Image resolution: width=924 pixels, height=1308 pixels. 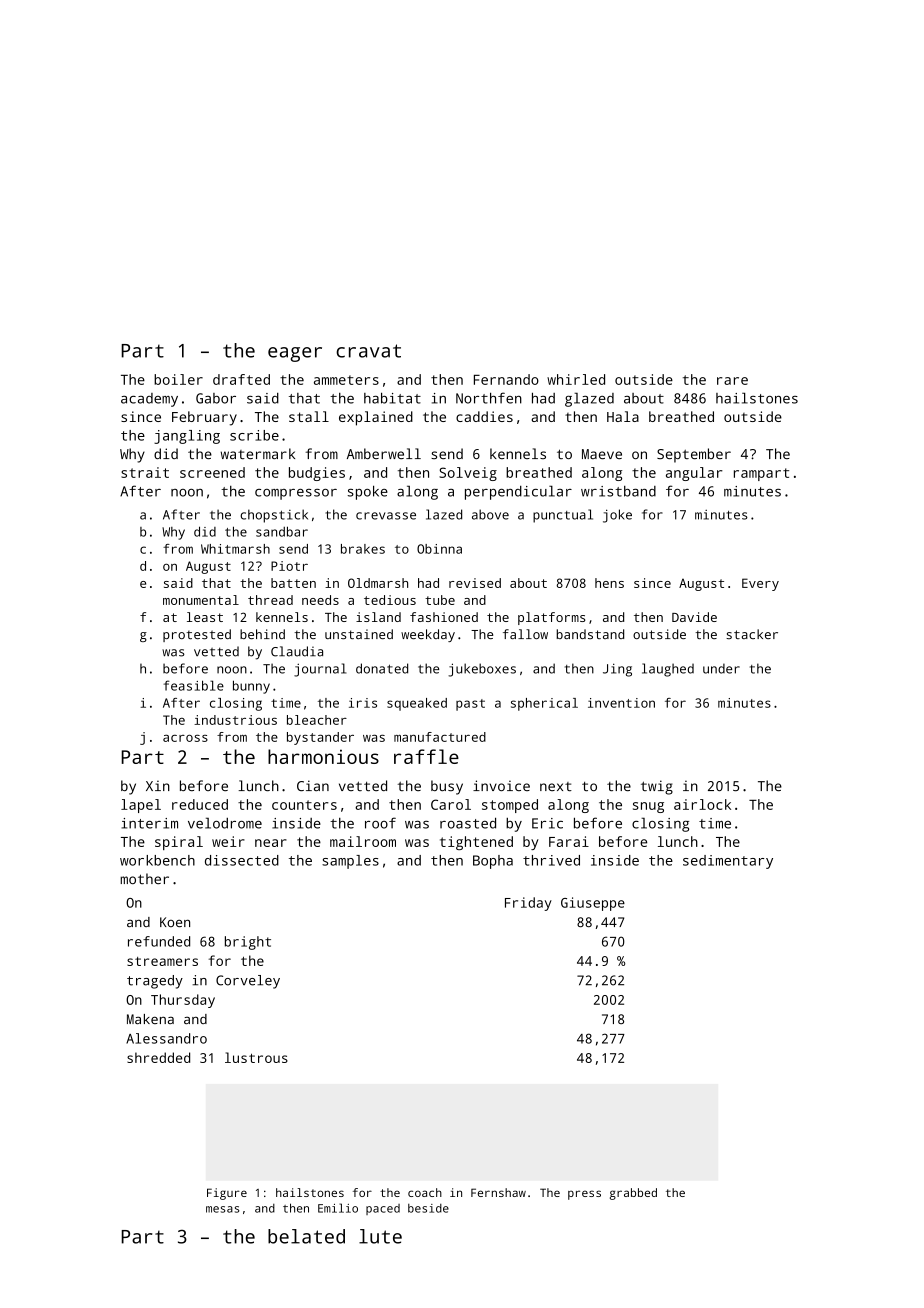 I want to click on grabbed, so click(x=633, y=1194).
